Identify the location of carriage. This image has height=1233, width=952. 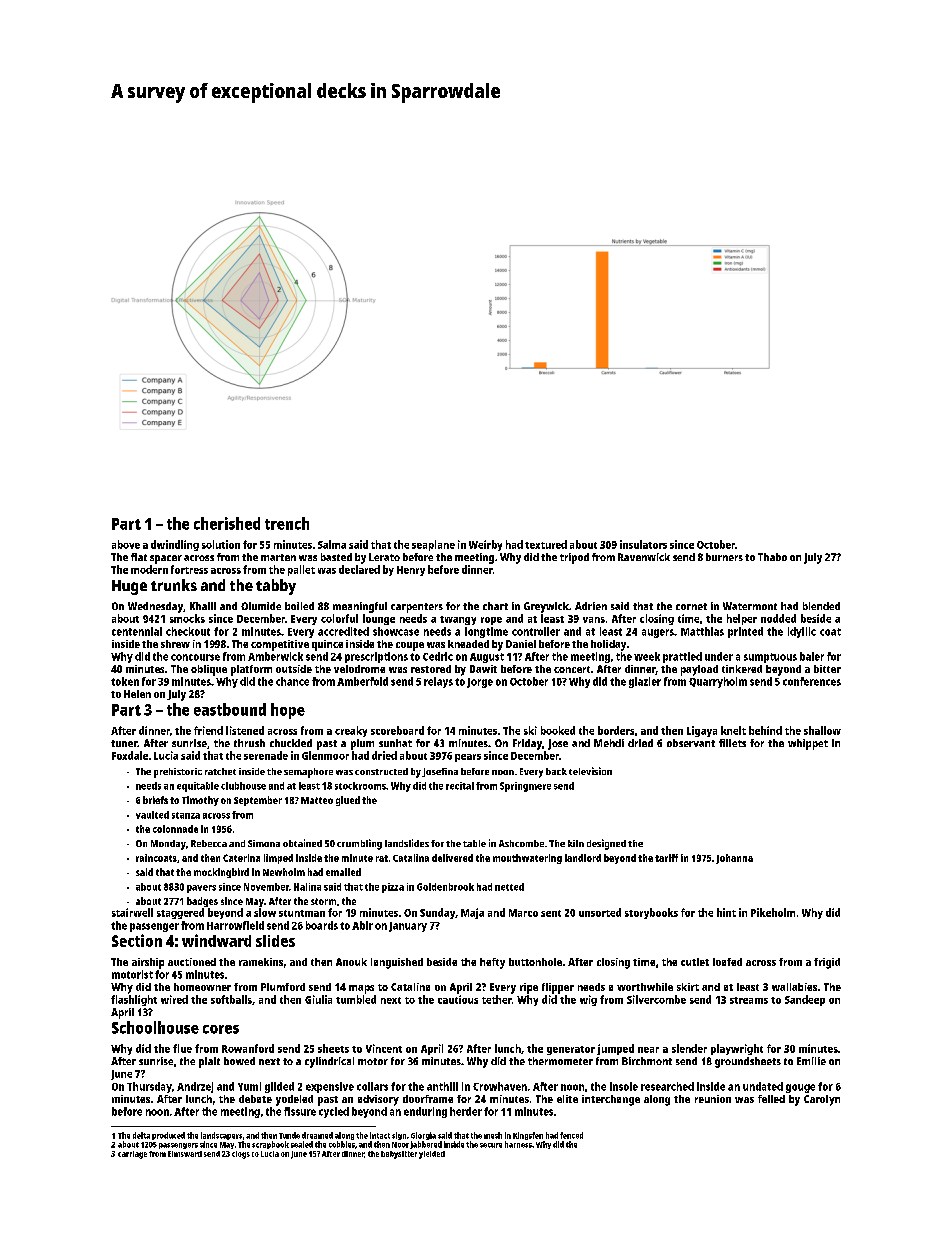
(132, 1155).
